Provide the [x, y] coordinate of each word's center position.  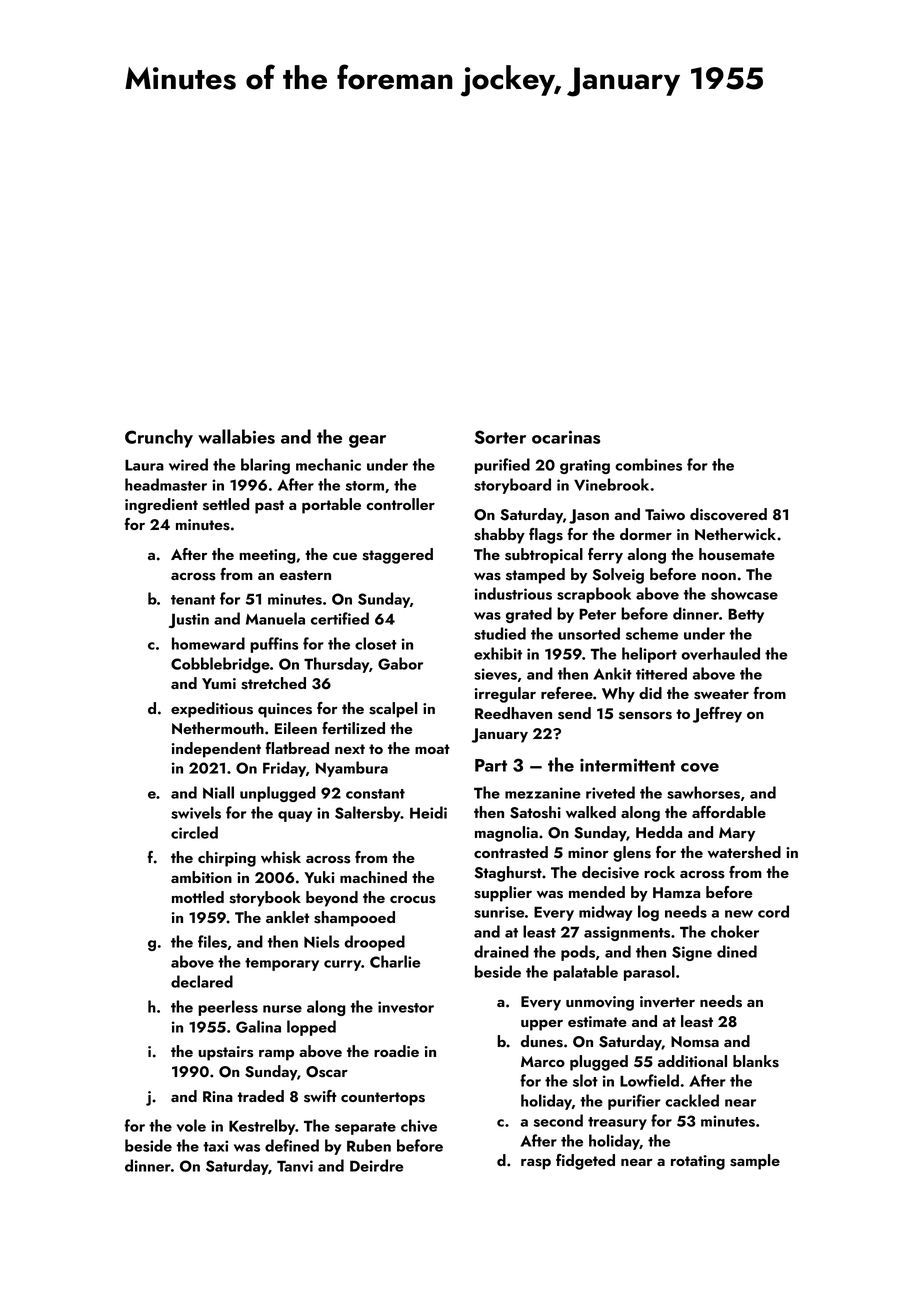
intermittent [627, 765]
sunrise [499, 912]
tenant [193, 600]
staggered [397, 556]
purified [502, 466]
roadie [396, 1051]
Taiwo [665, 514]
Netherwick [735, 534]
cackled [692, 1100]
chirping [227, 859]
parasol [649, 973]
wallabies [236, 436]
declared [202, 981]
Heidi [428, 812]
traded [261, 1096]
